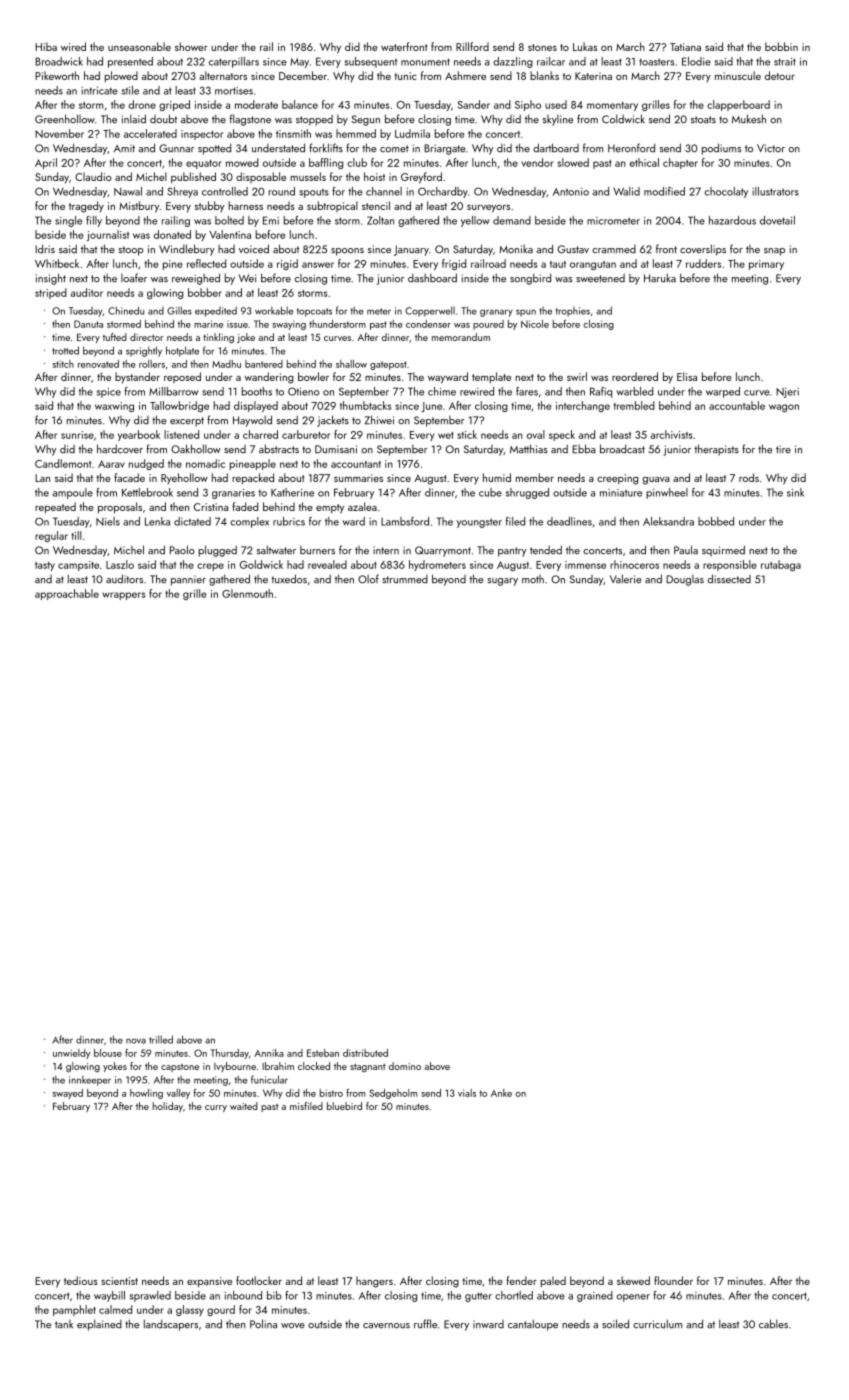 The image size is (849, 1400). I want to click on Anke, so click(501, 1093).
